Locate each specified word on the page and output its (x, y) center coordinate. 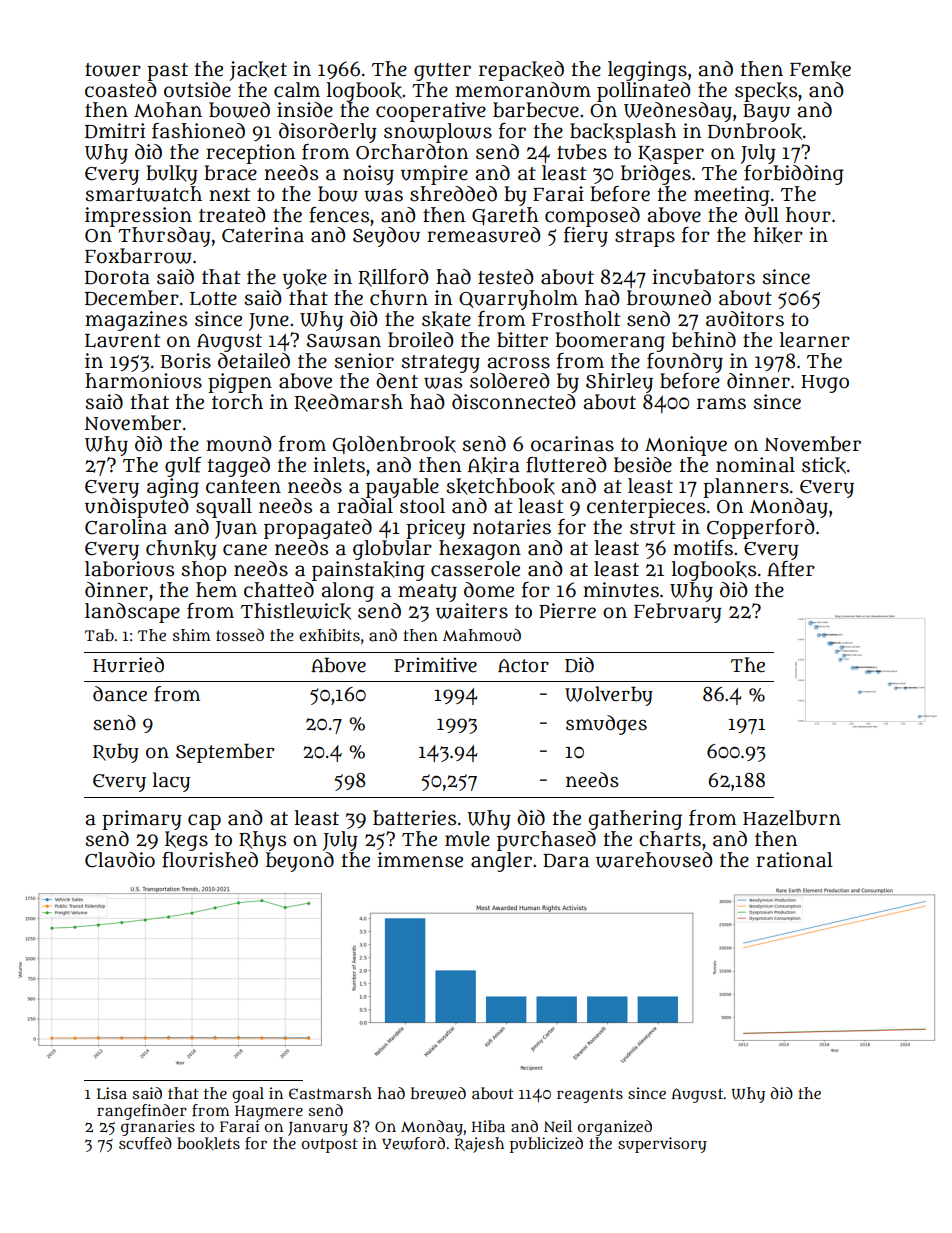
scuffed (145, 1143)
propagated (318, 529)
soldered (510, 381)
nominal (755, 465)
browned (669, 298)
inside (305, 110)
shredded (453, 194)
